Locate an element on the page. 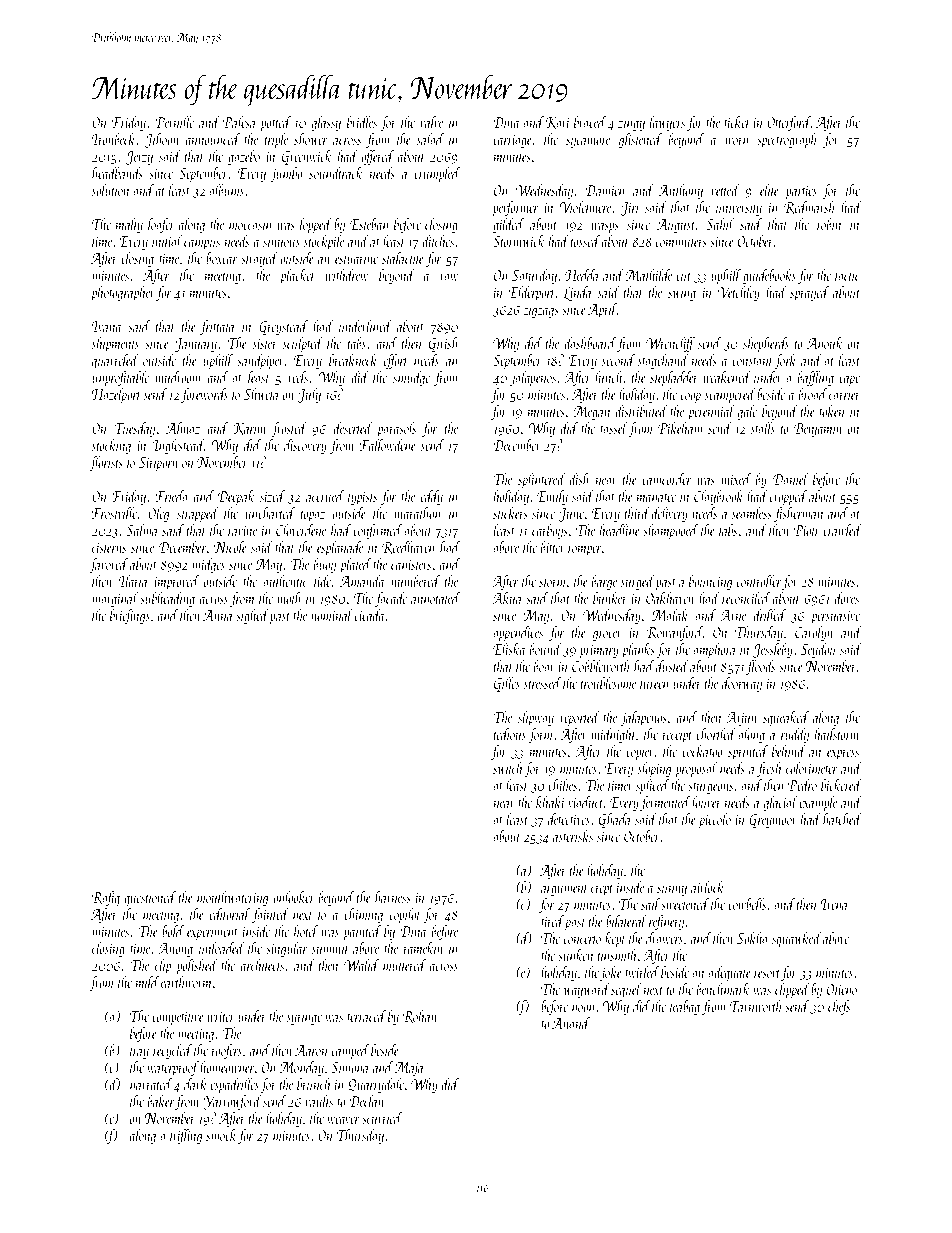 This page has height=1233, width=952. ramekin is located at coordinates (423, 948).
